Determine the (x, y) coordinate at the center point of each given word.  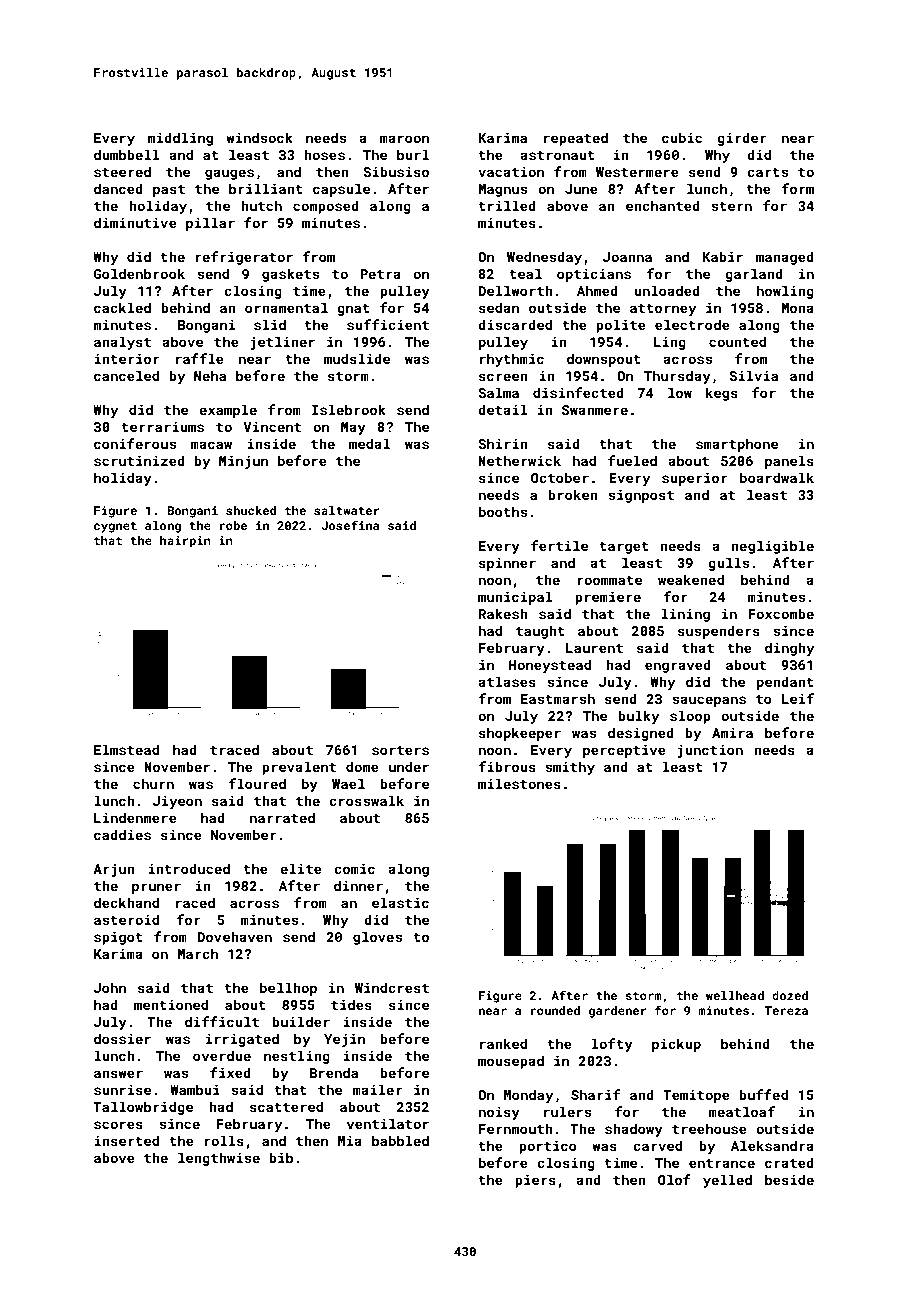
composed (326, 207)
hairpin (185, 542)
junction (710, 751)
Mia (350, 1141)
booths (503, 511)
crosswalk (366, 800)
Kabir (723, 256)
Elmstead (126, 749)
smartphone (737, 445)
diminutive (135, 222)
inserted (126, 1140)
